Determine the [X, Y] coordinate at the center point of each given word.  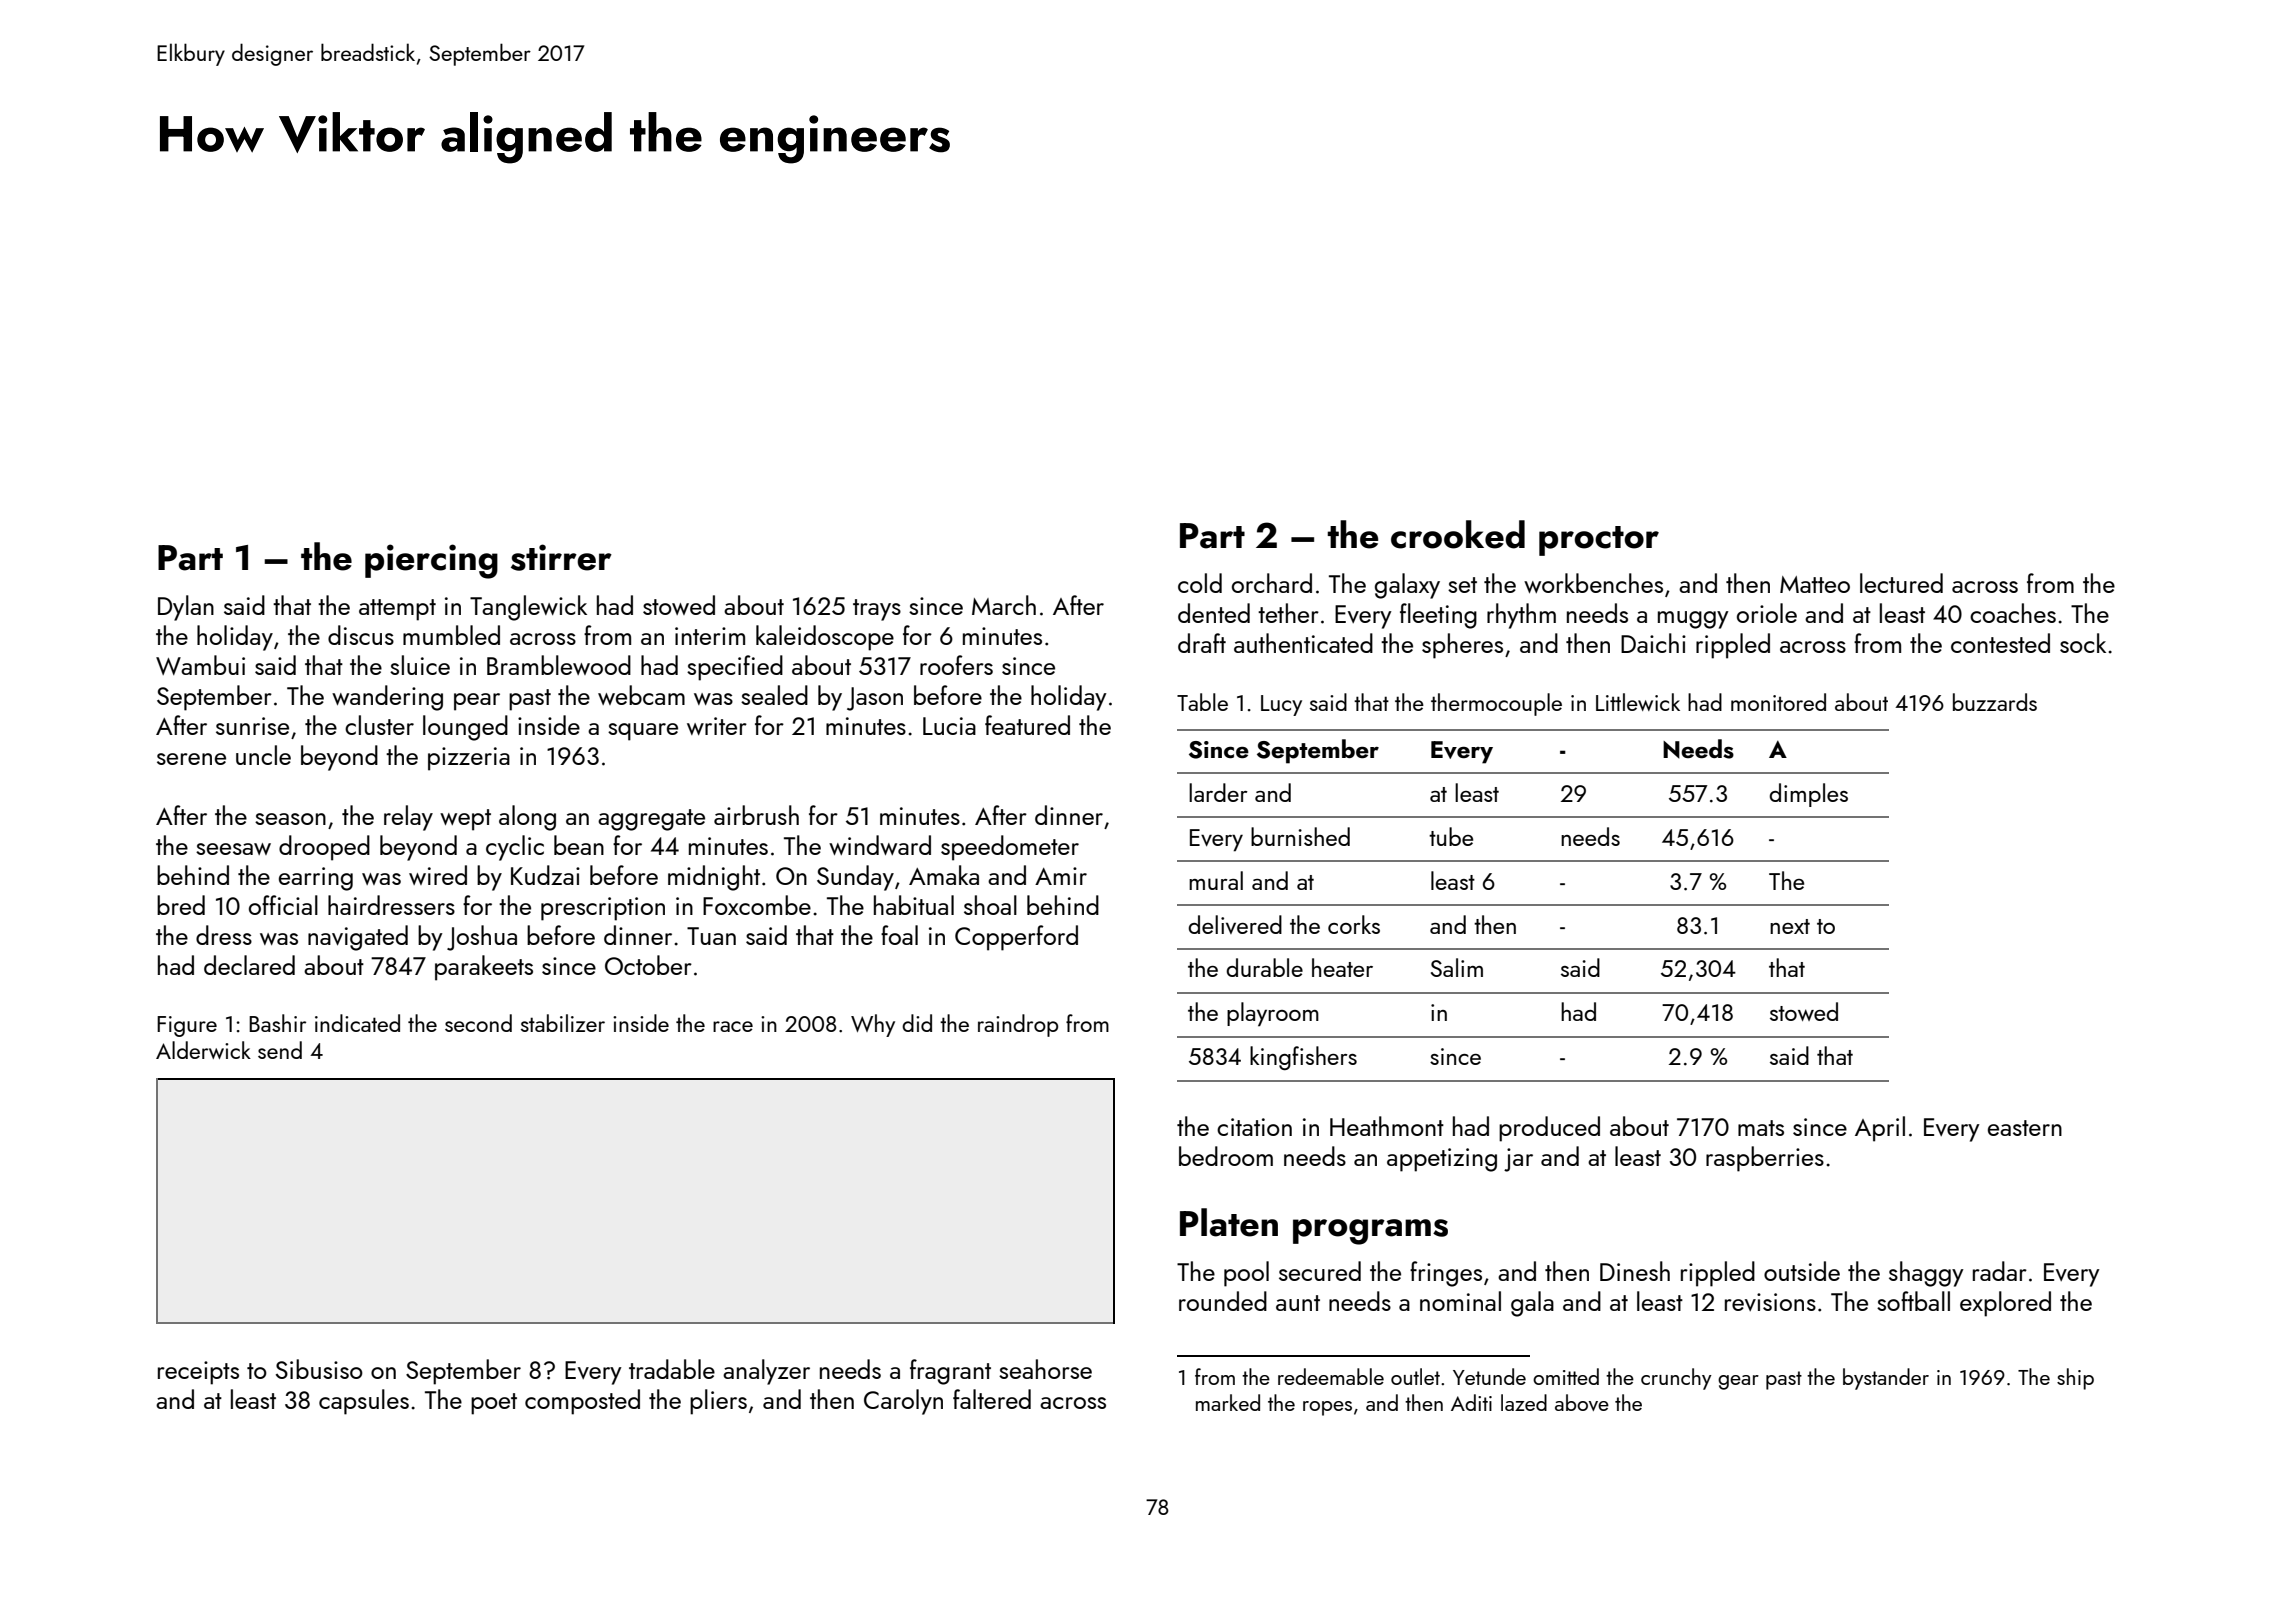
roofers [956, 665]
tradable [672, 1369]
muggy [1693, 620]
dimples [1808, 795]
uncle [263, 755]
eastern [2025, 1128]
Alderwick [203, 1050]
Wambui [200, 665]
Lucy [1281, 705]
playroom [1273, 1014]
